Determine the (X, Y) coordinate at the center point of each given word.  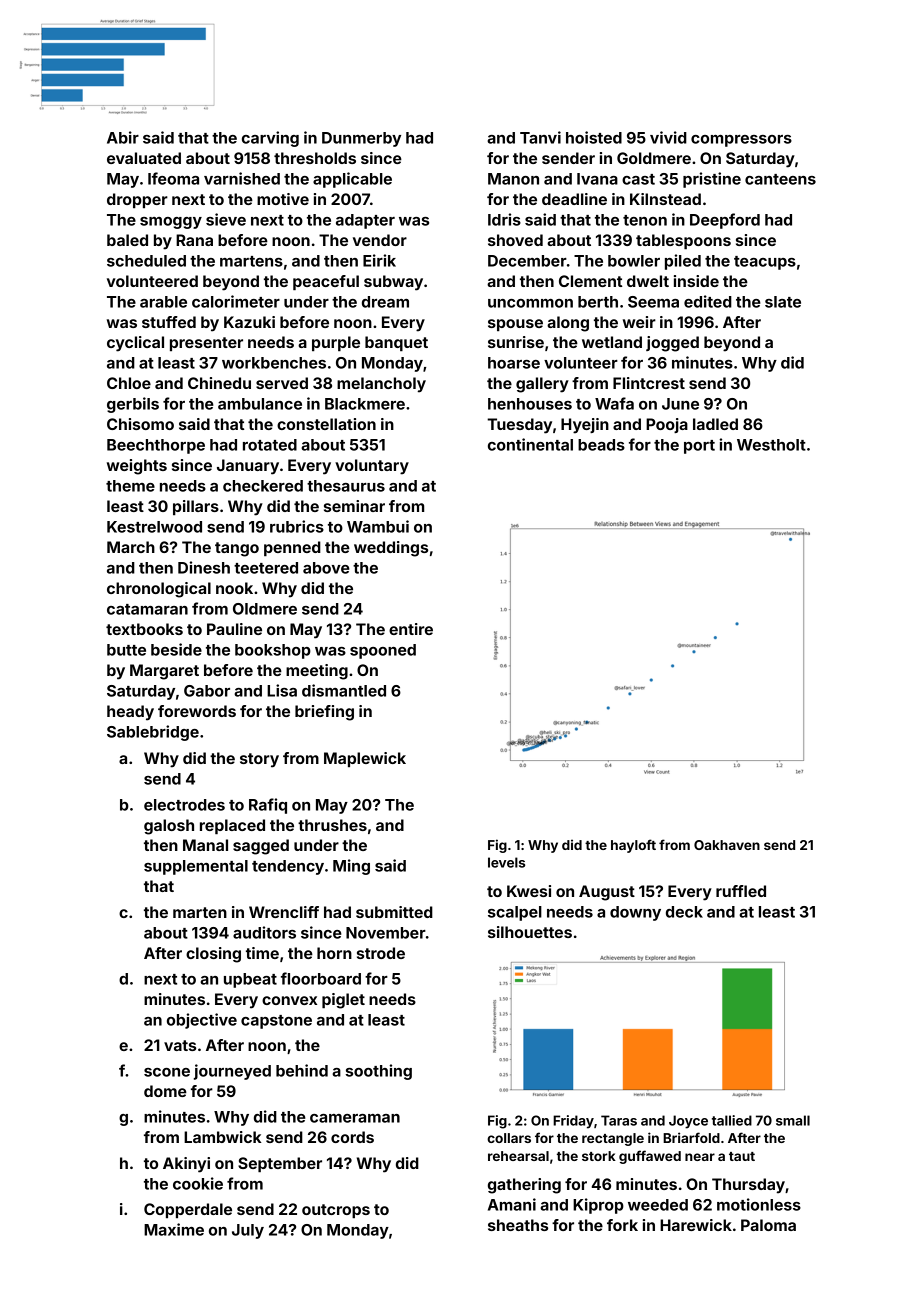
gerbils (133, 405)
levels (506, 862)
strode (381, 953)
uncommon (530, 303)
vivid (668, 137)
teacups (765, 263)
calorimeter (236, 301)
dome (165, 1091)
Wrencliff (284, 912)
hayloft (633, 846)
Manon (513, 179)
